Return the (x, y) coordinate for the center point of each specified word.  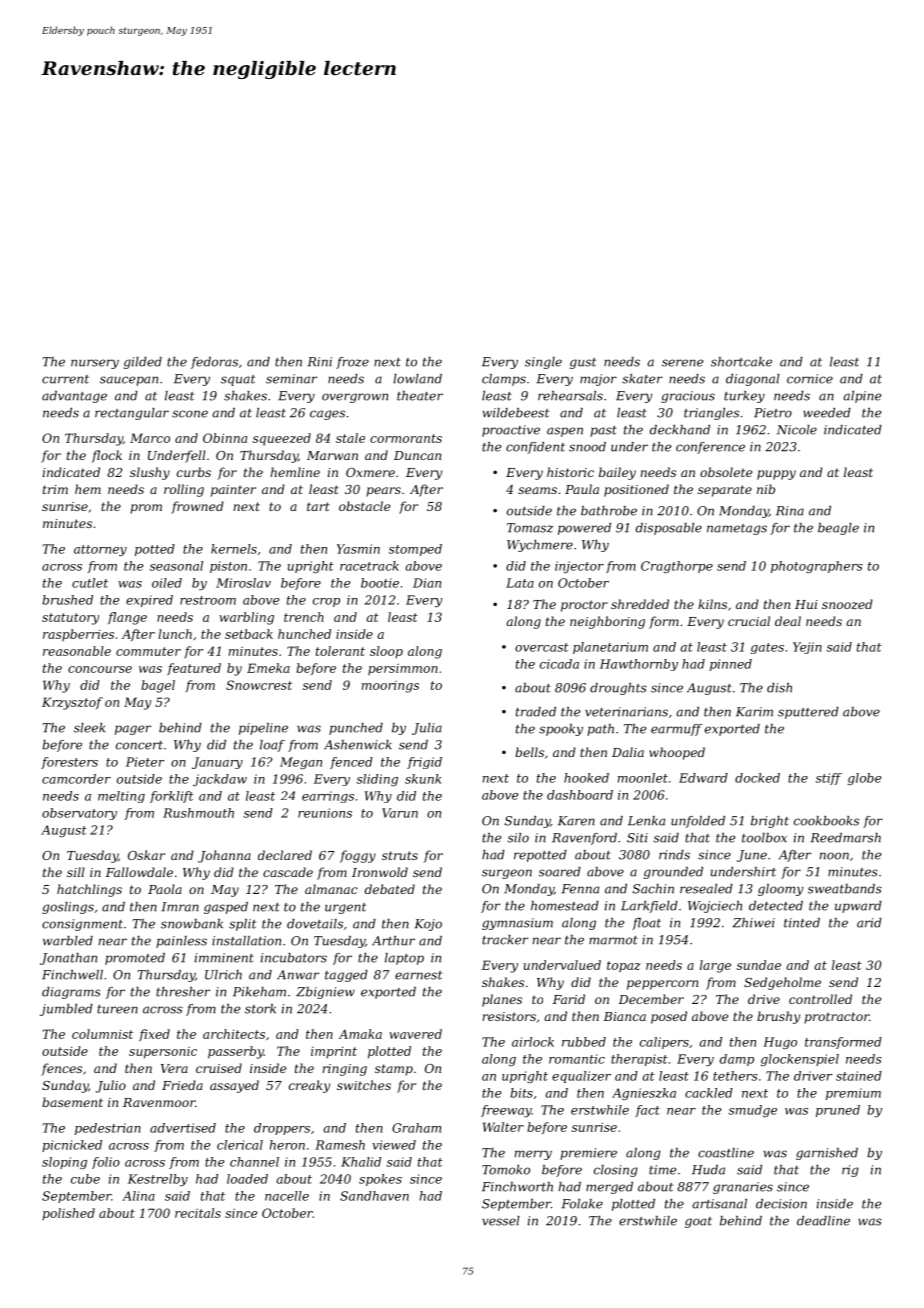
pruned (838, 1111)
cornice (810, 379)
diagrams (71, 993)
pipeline (263, 729)
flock (106, 456)
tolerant (340, 651)
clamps (504, 380)
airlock (533, 1042)
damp (737, 1060)
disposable (669, 529)
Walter (503, 1127)
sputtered (808, 713)
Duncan (417, 455)
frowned (197, 507)
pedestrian (108, 1129)
